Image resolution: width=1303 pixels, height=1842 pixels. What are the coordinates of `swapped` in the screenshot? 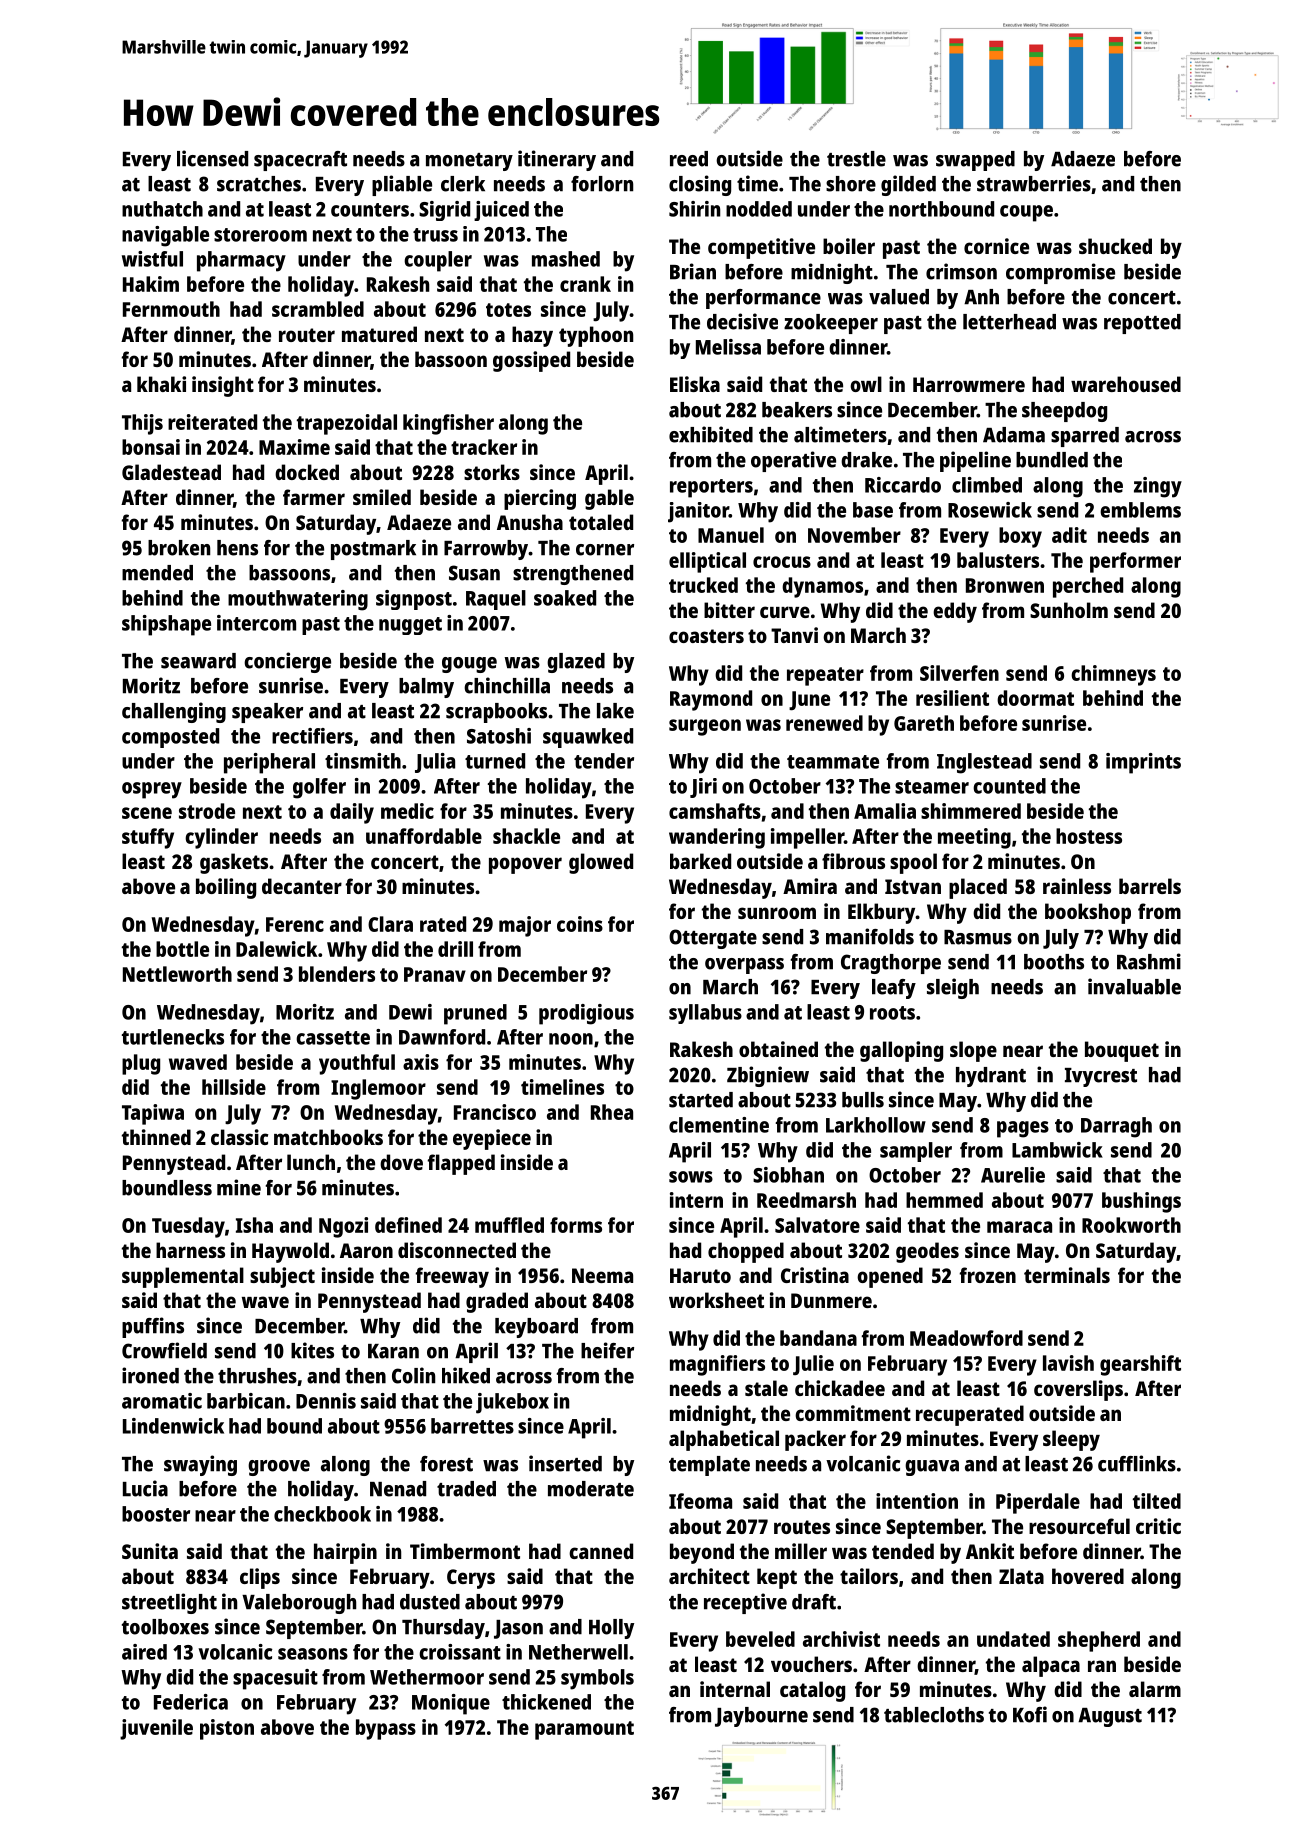 It's located at (975, 161).
